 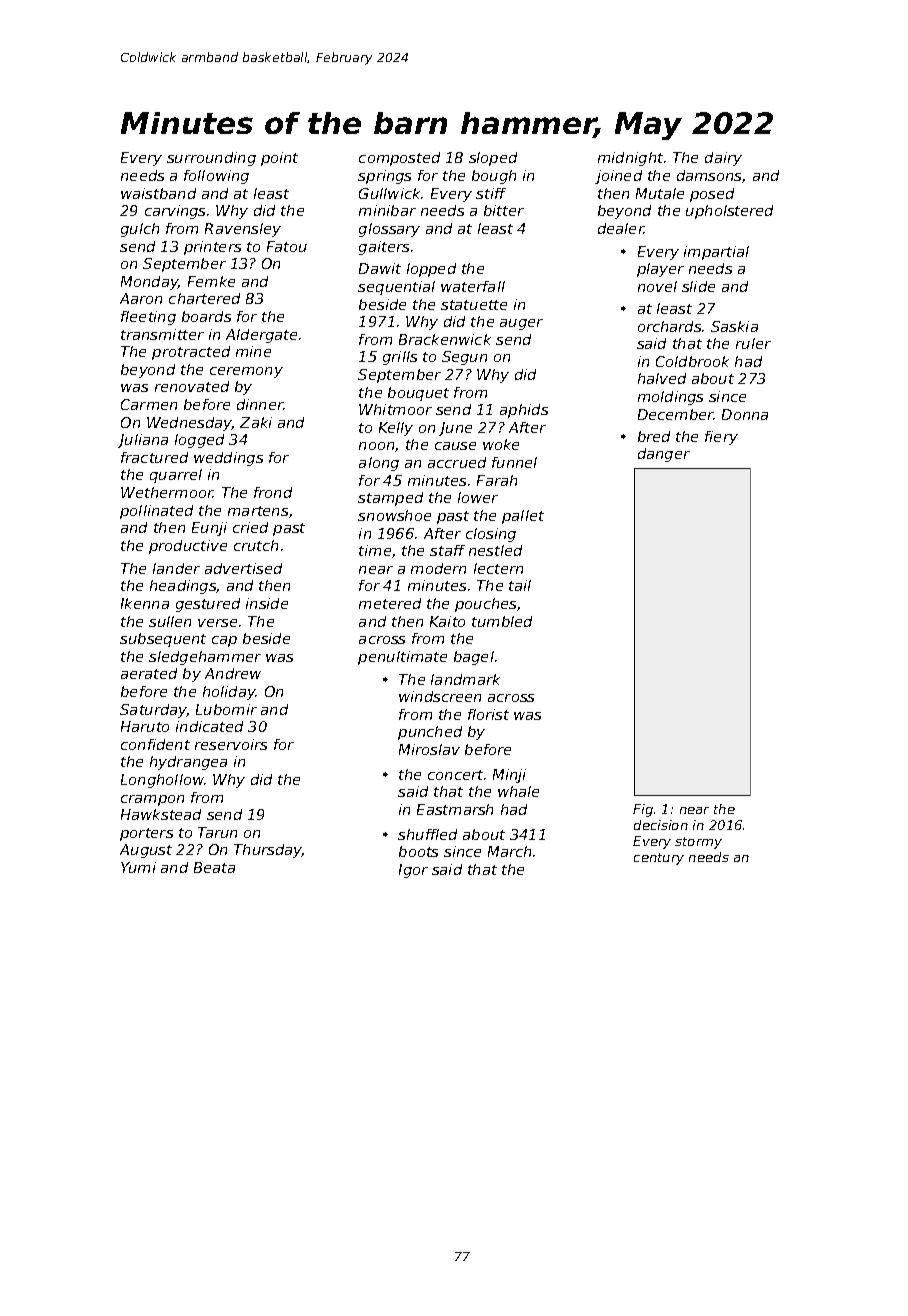 What do you see at coordinates (231, 744) in the page?
I see `reservoirs` at bounding box center [231, 744].
